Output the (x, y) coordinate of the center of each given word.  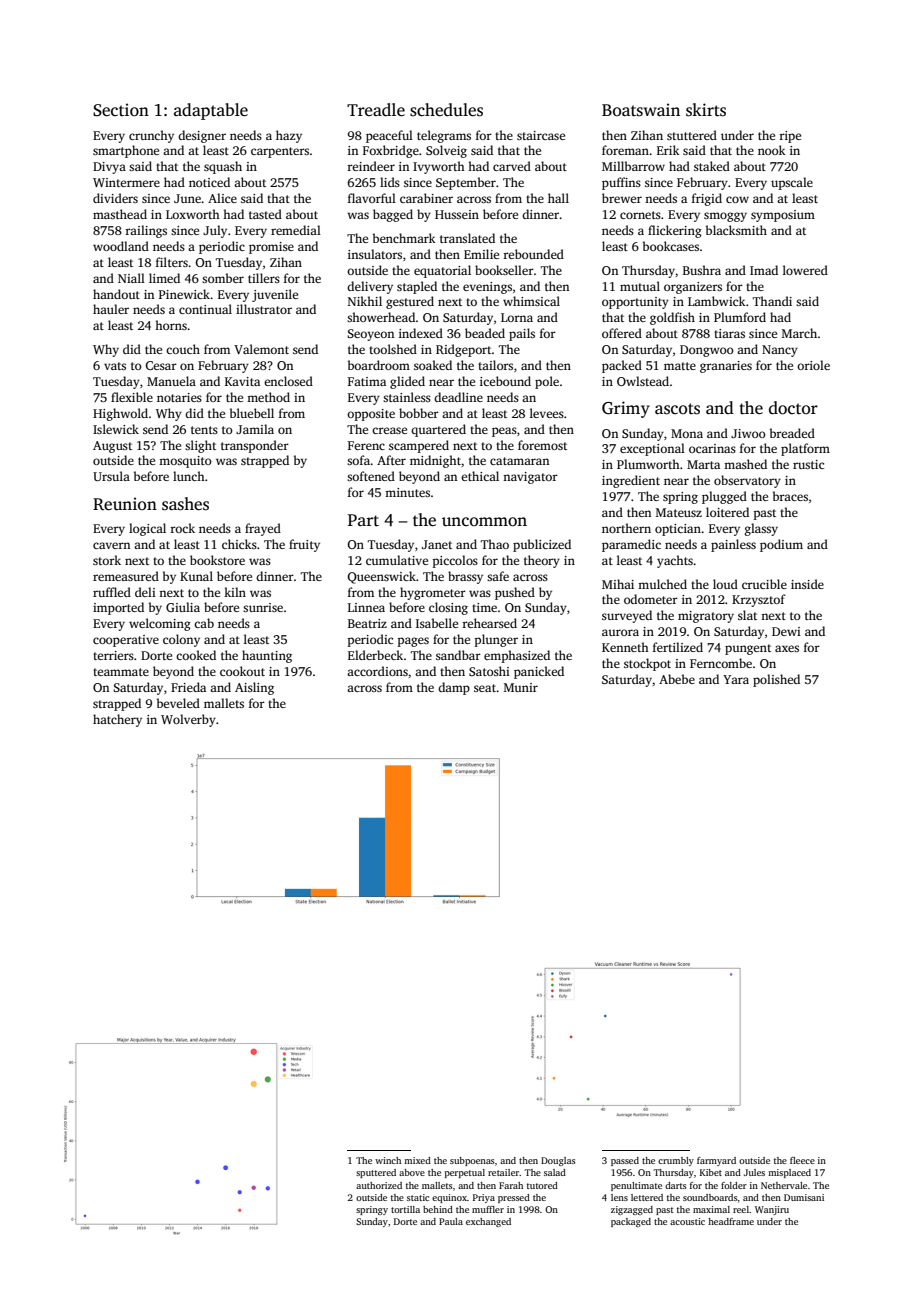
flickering (675, 231)
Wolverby (188, 720)
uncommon (484, 522)
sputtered (376, 1173)
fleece (802, 1160)
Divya (109, 168)
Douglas (558, 1161)
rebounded (533, 254)
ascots (677, 409)
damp (454, 688)
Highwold (120, 414)
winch (388, 1160)
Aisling (254, 688)
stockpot (647, 664)
